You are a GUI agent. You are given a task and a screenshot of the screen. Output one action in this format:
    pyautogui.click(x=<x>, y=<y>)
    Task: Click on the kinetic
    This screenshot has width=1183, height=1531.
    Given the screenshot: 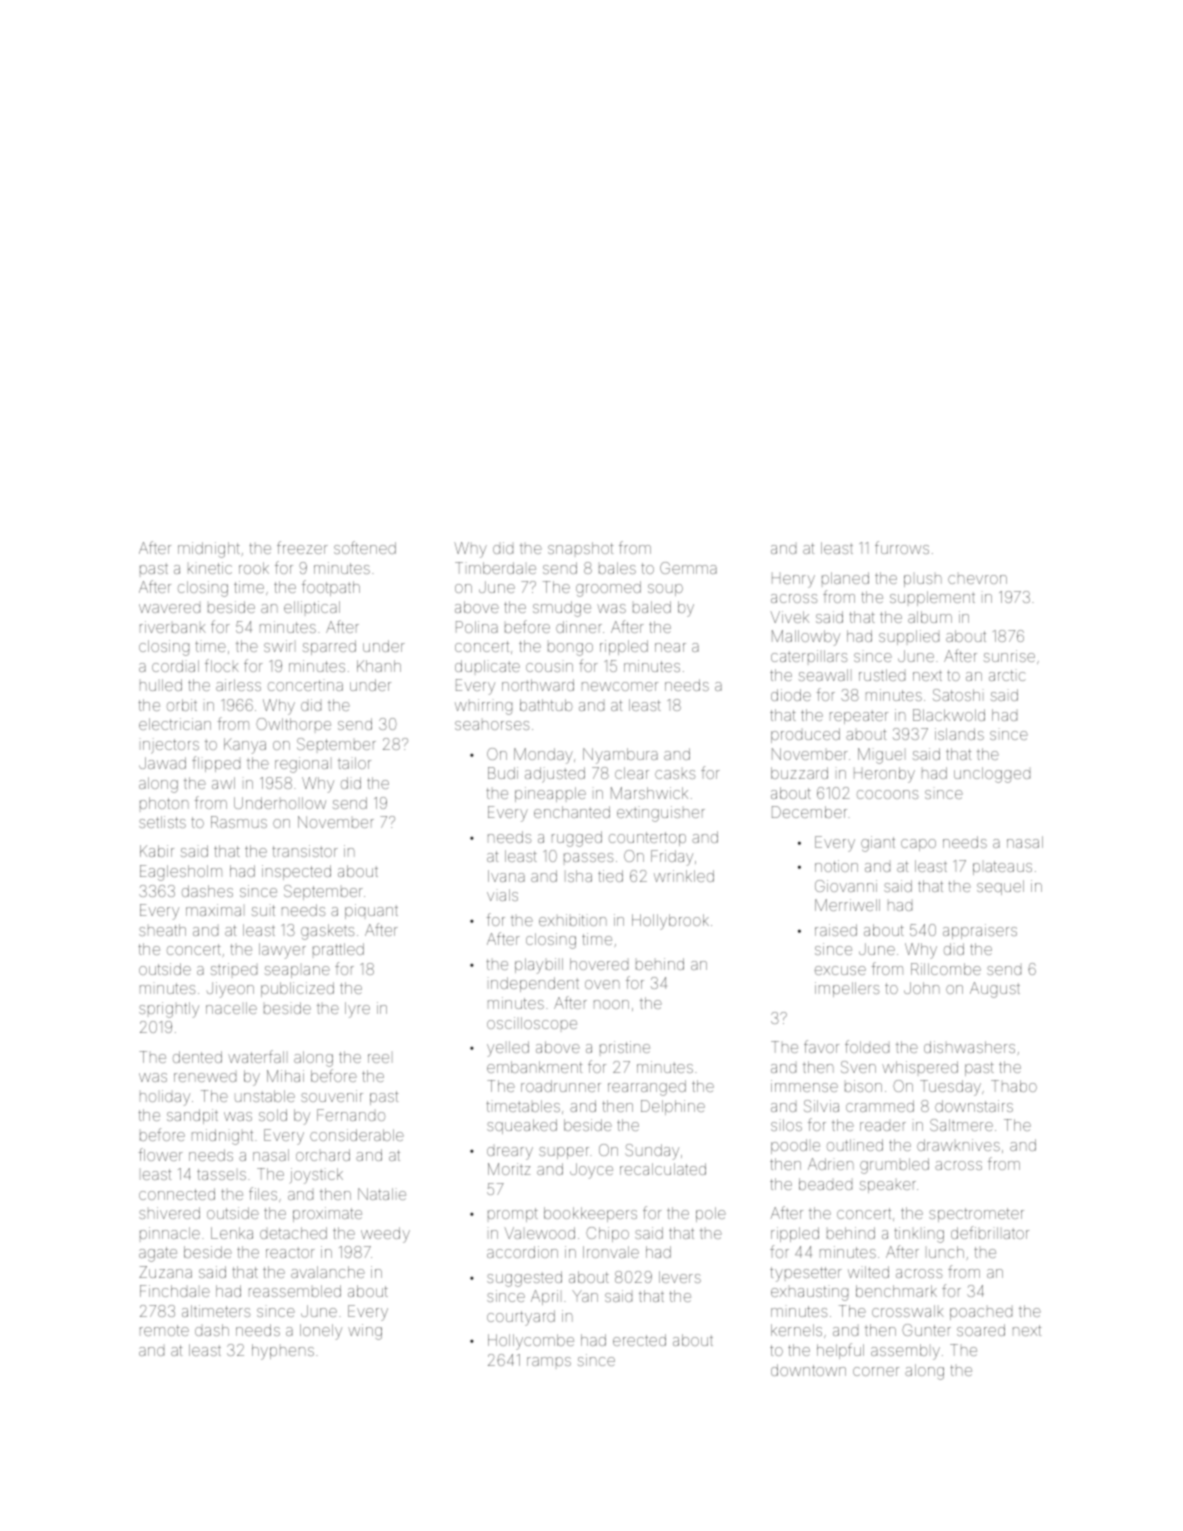 What is the action you would take?
    pyautogui.click(x=210, y=568)
